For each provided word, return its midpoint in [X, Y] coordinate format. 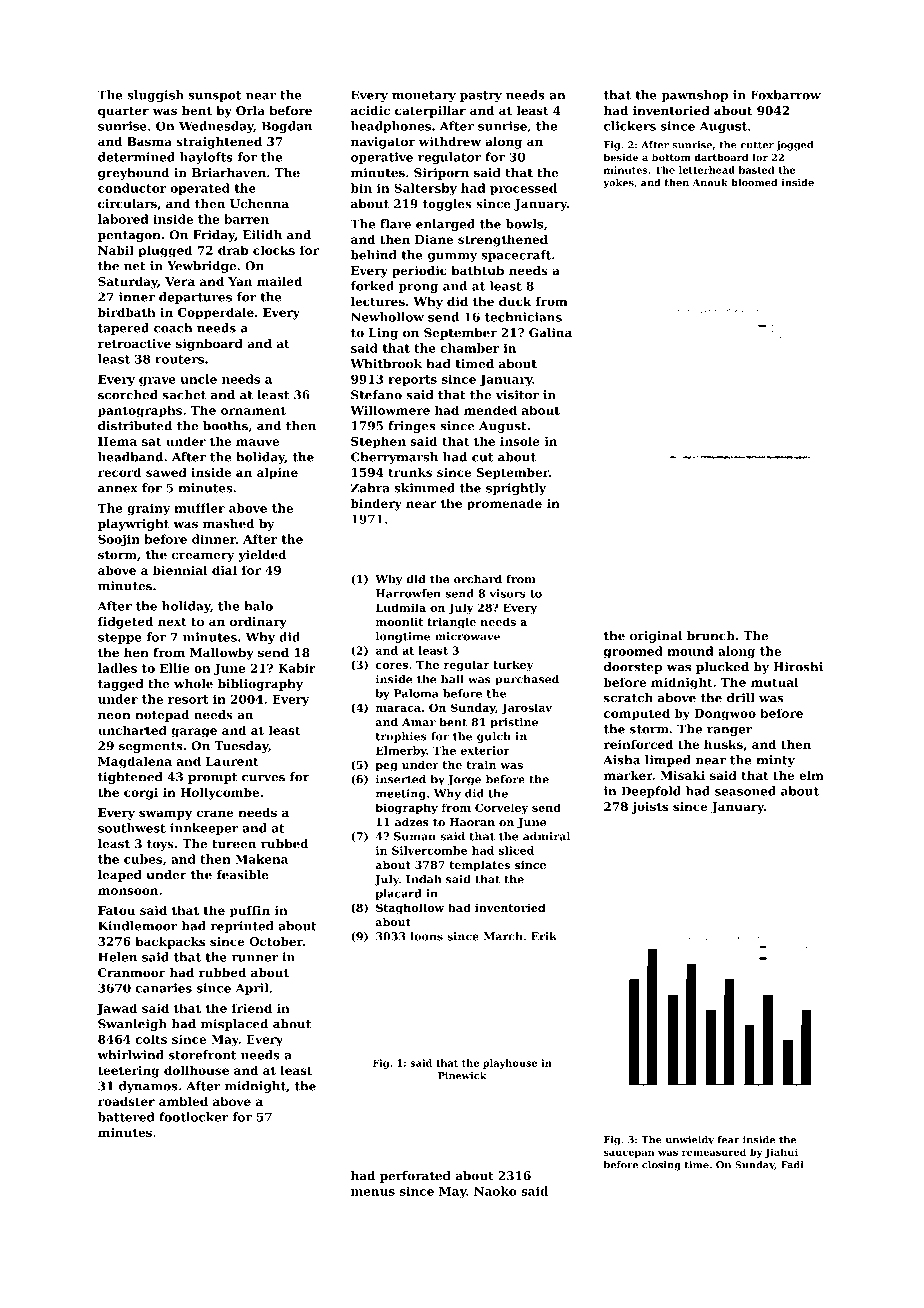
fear [728, 1140]
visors [508, 593]
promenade [504, 504]
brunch [711, 636]
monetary [424, 96]
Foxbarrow [786, 95]
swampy [165, 815]
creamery [203, 557]
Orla [250, 110]
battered [126, 1117]
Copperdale [216, 313]
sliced [516, 850]
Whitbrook [386, 364]
